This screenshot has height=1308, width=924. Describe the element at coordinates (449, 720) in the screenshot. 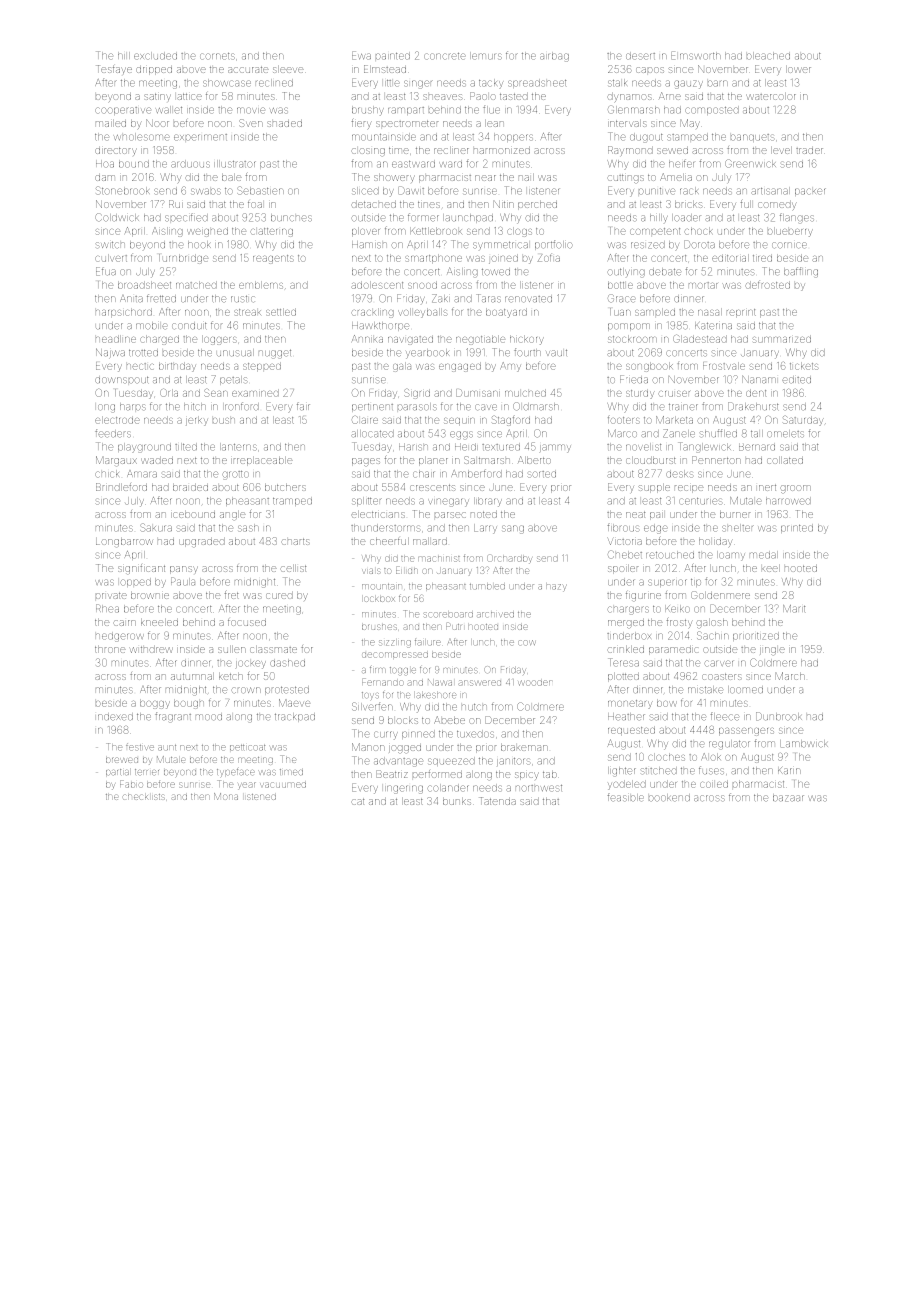

I see `Abebe` at that location.
